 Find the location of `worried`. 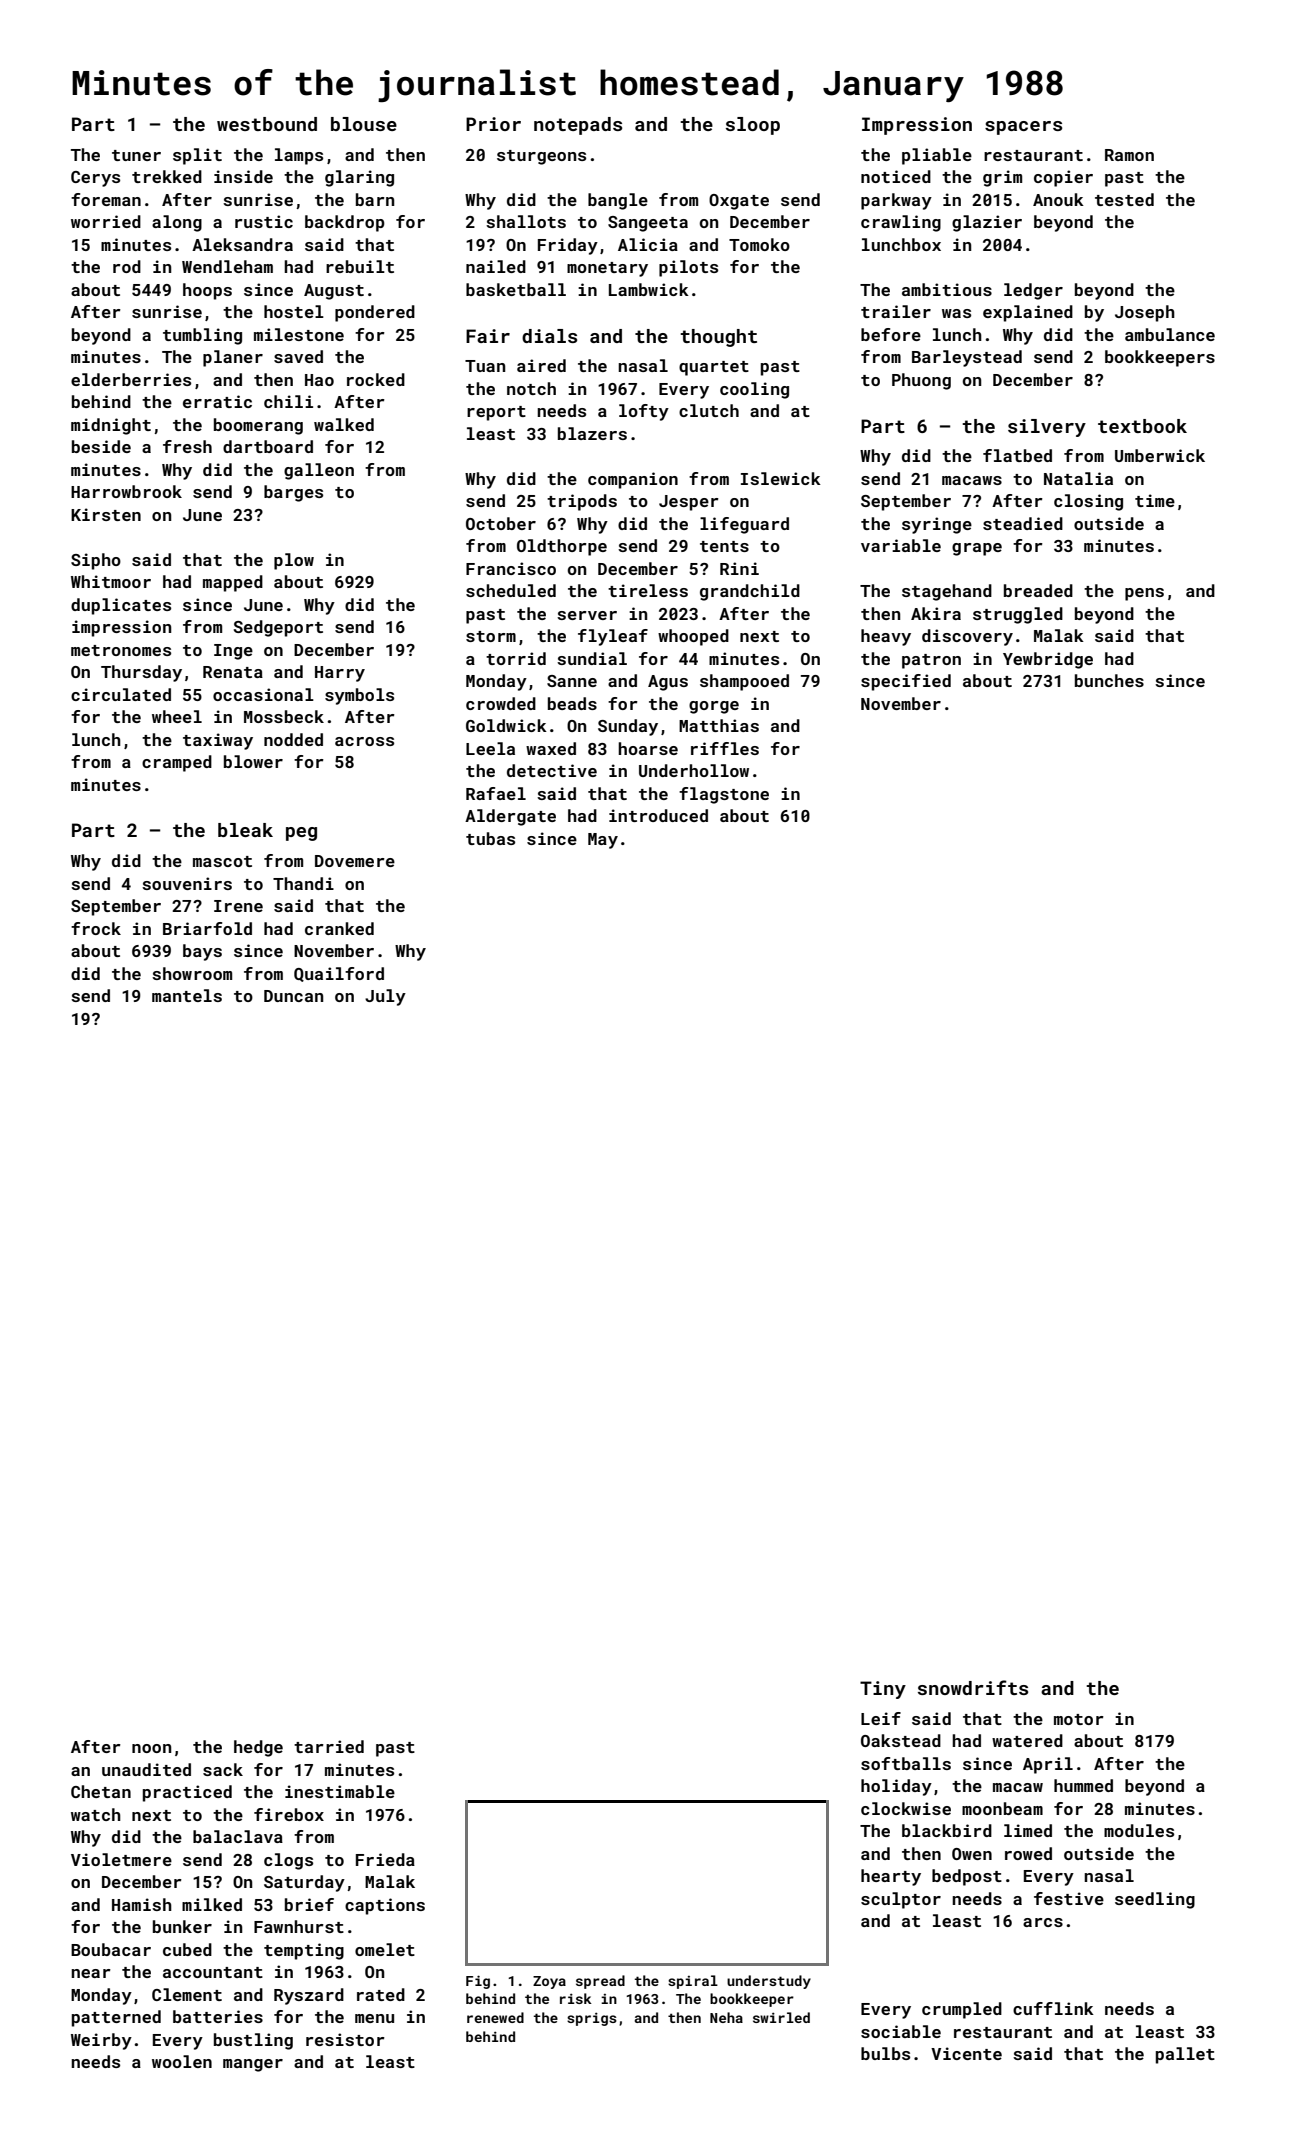

worried is located at coordinates (106, 221).
